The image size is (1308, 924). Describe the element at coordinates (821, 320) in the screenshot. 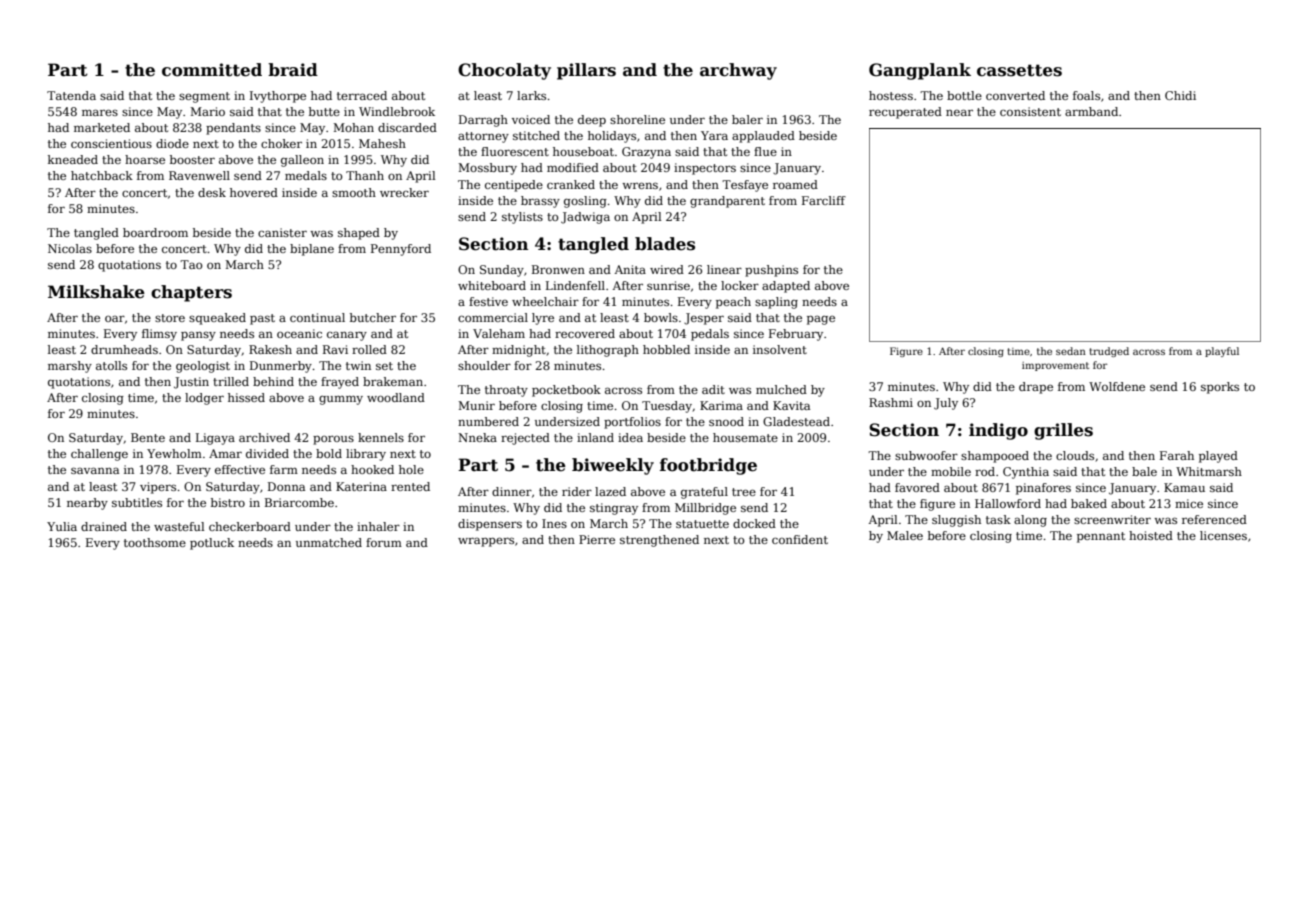

I see `page` at that location.
